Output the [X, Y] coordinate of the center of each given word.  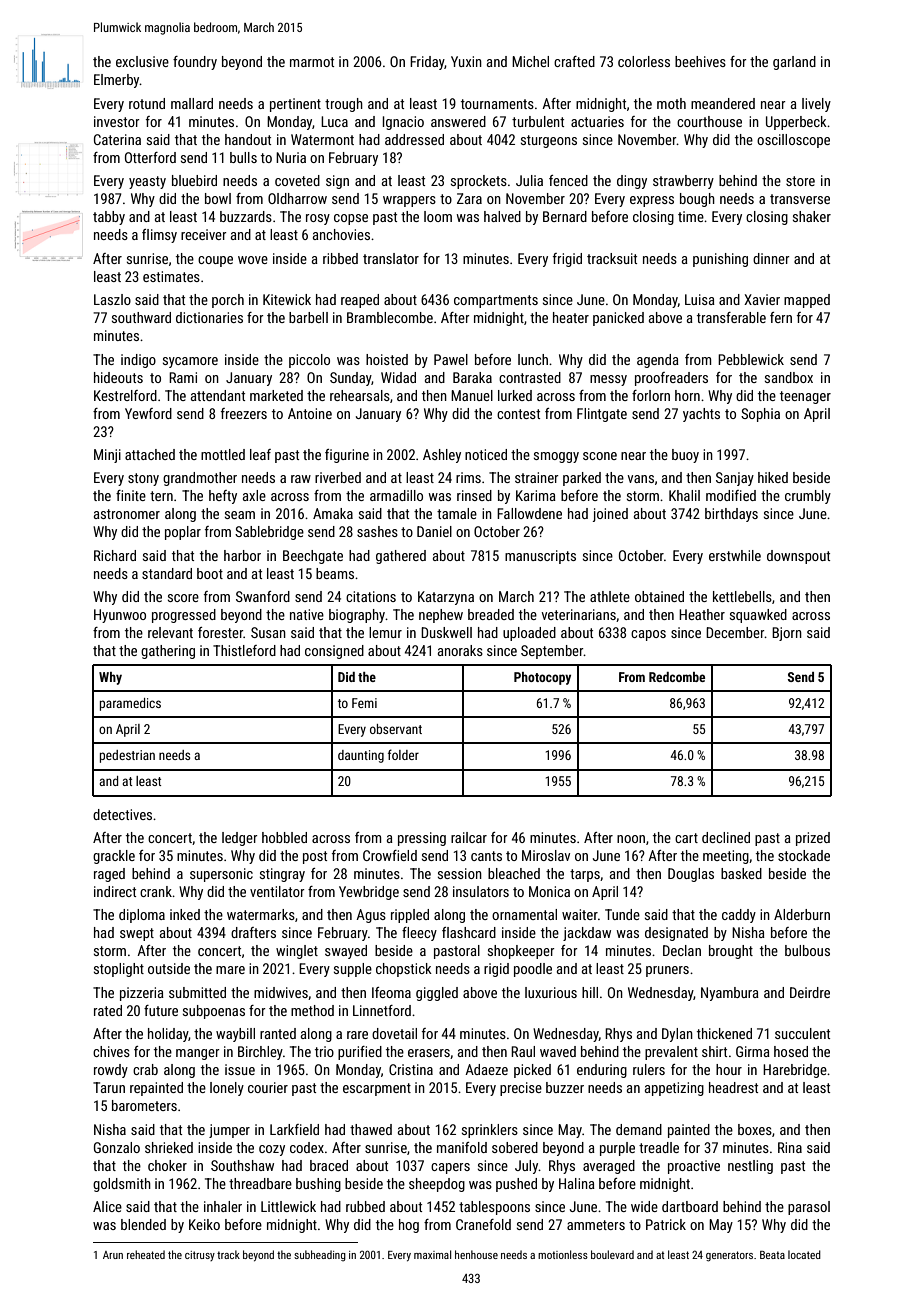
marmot [312, 62]
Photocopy [542, 678]
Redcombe [677, 677]
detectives [122, 814]
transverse [800, 199]
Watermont [322, 139]
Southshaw [242, 1165]
